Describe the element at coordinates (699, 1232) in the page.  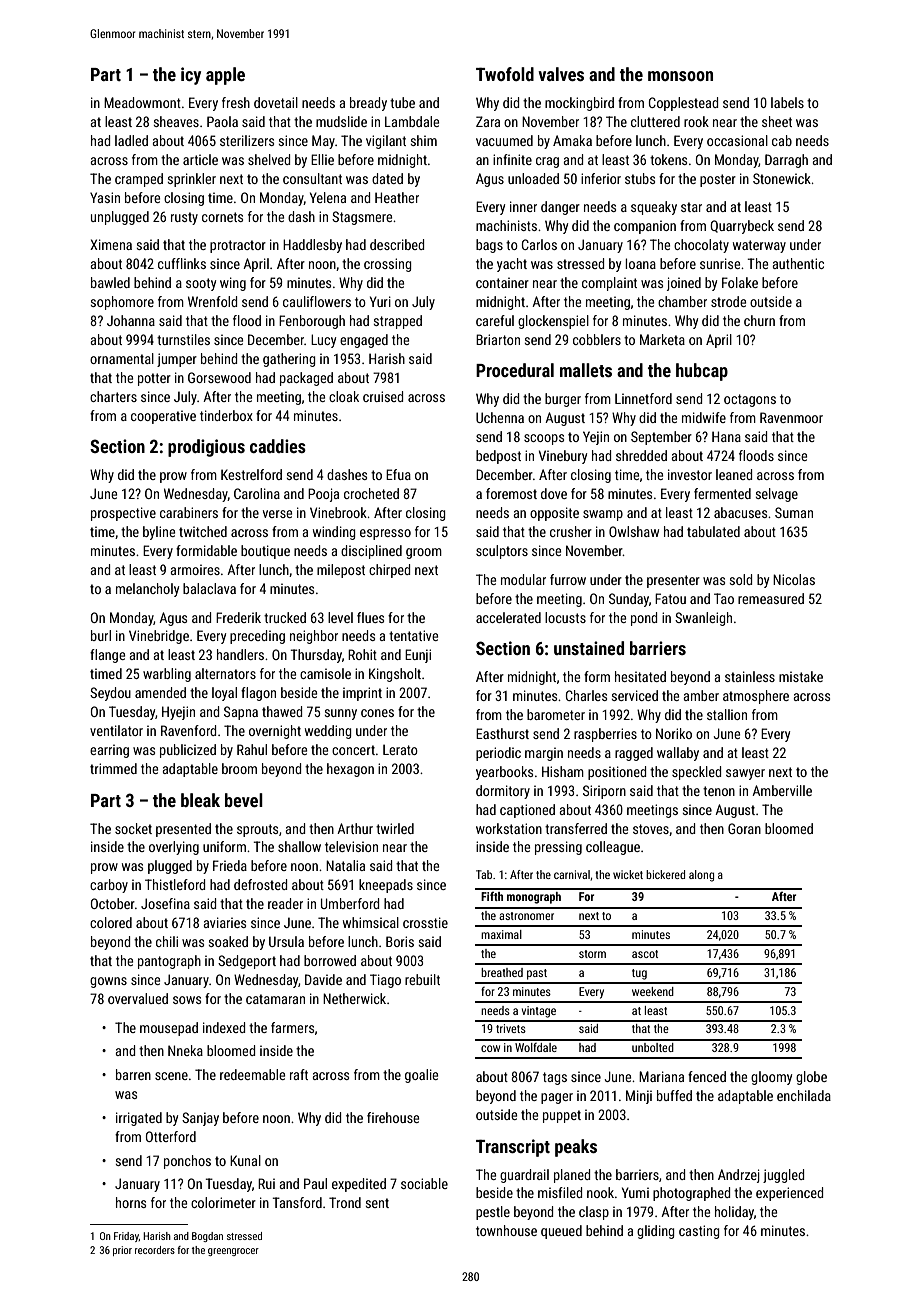
I see `casting` at that location.
